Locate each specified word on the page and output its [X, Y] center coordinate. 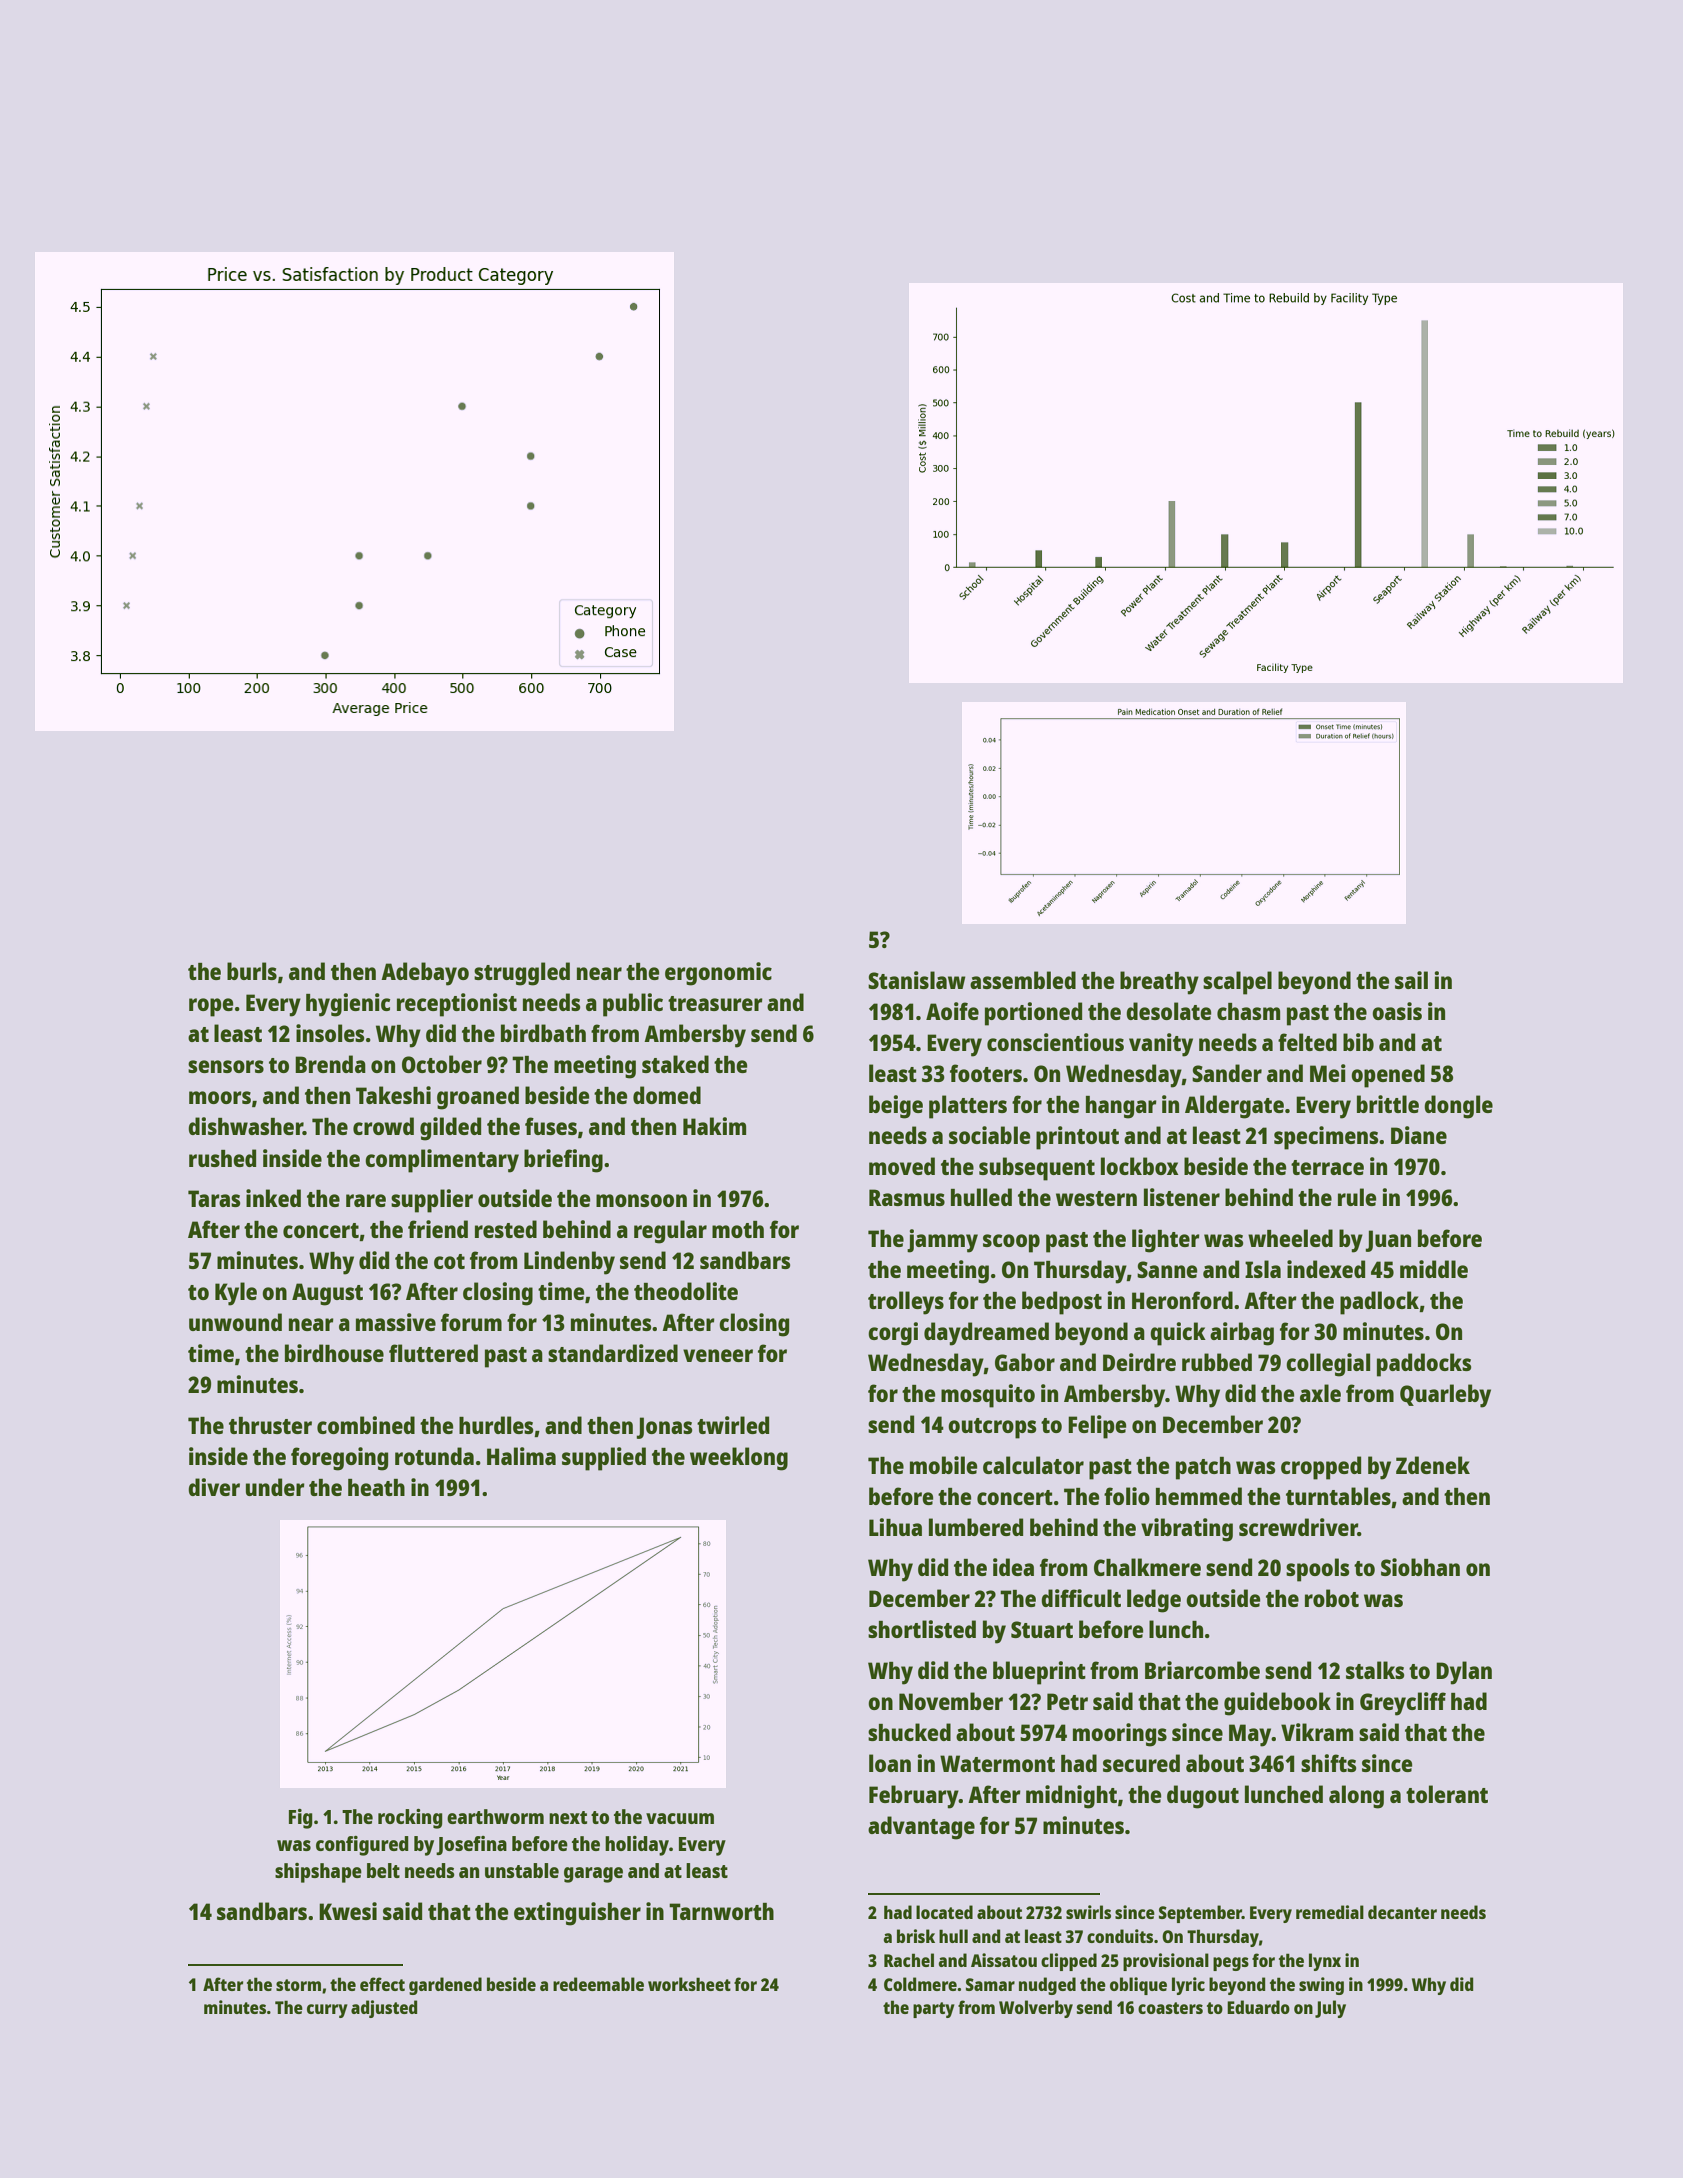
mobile [943, 1465]
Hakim [714, 1126]
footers [986, 1073]
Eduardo [1258, 2007]
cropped [1321, 1468]
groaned [478, 1098]
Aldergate [1234, 1107]
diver [214, 1487]
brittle [1388, 1104]
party [934, 2010]
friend [438, 1229]
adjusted [384, 2009]
